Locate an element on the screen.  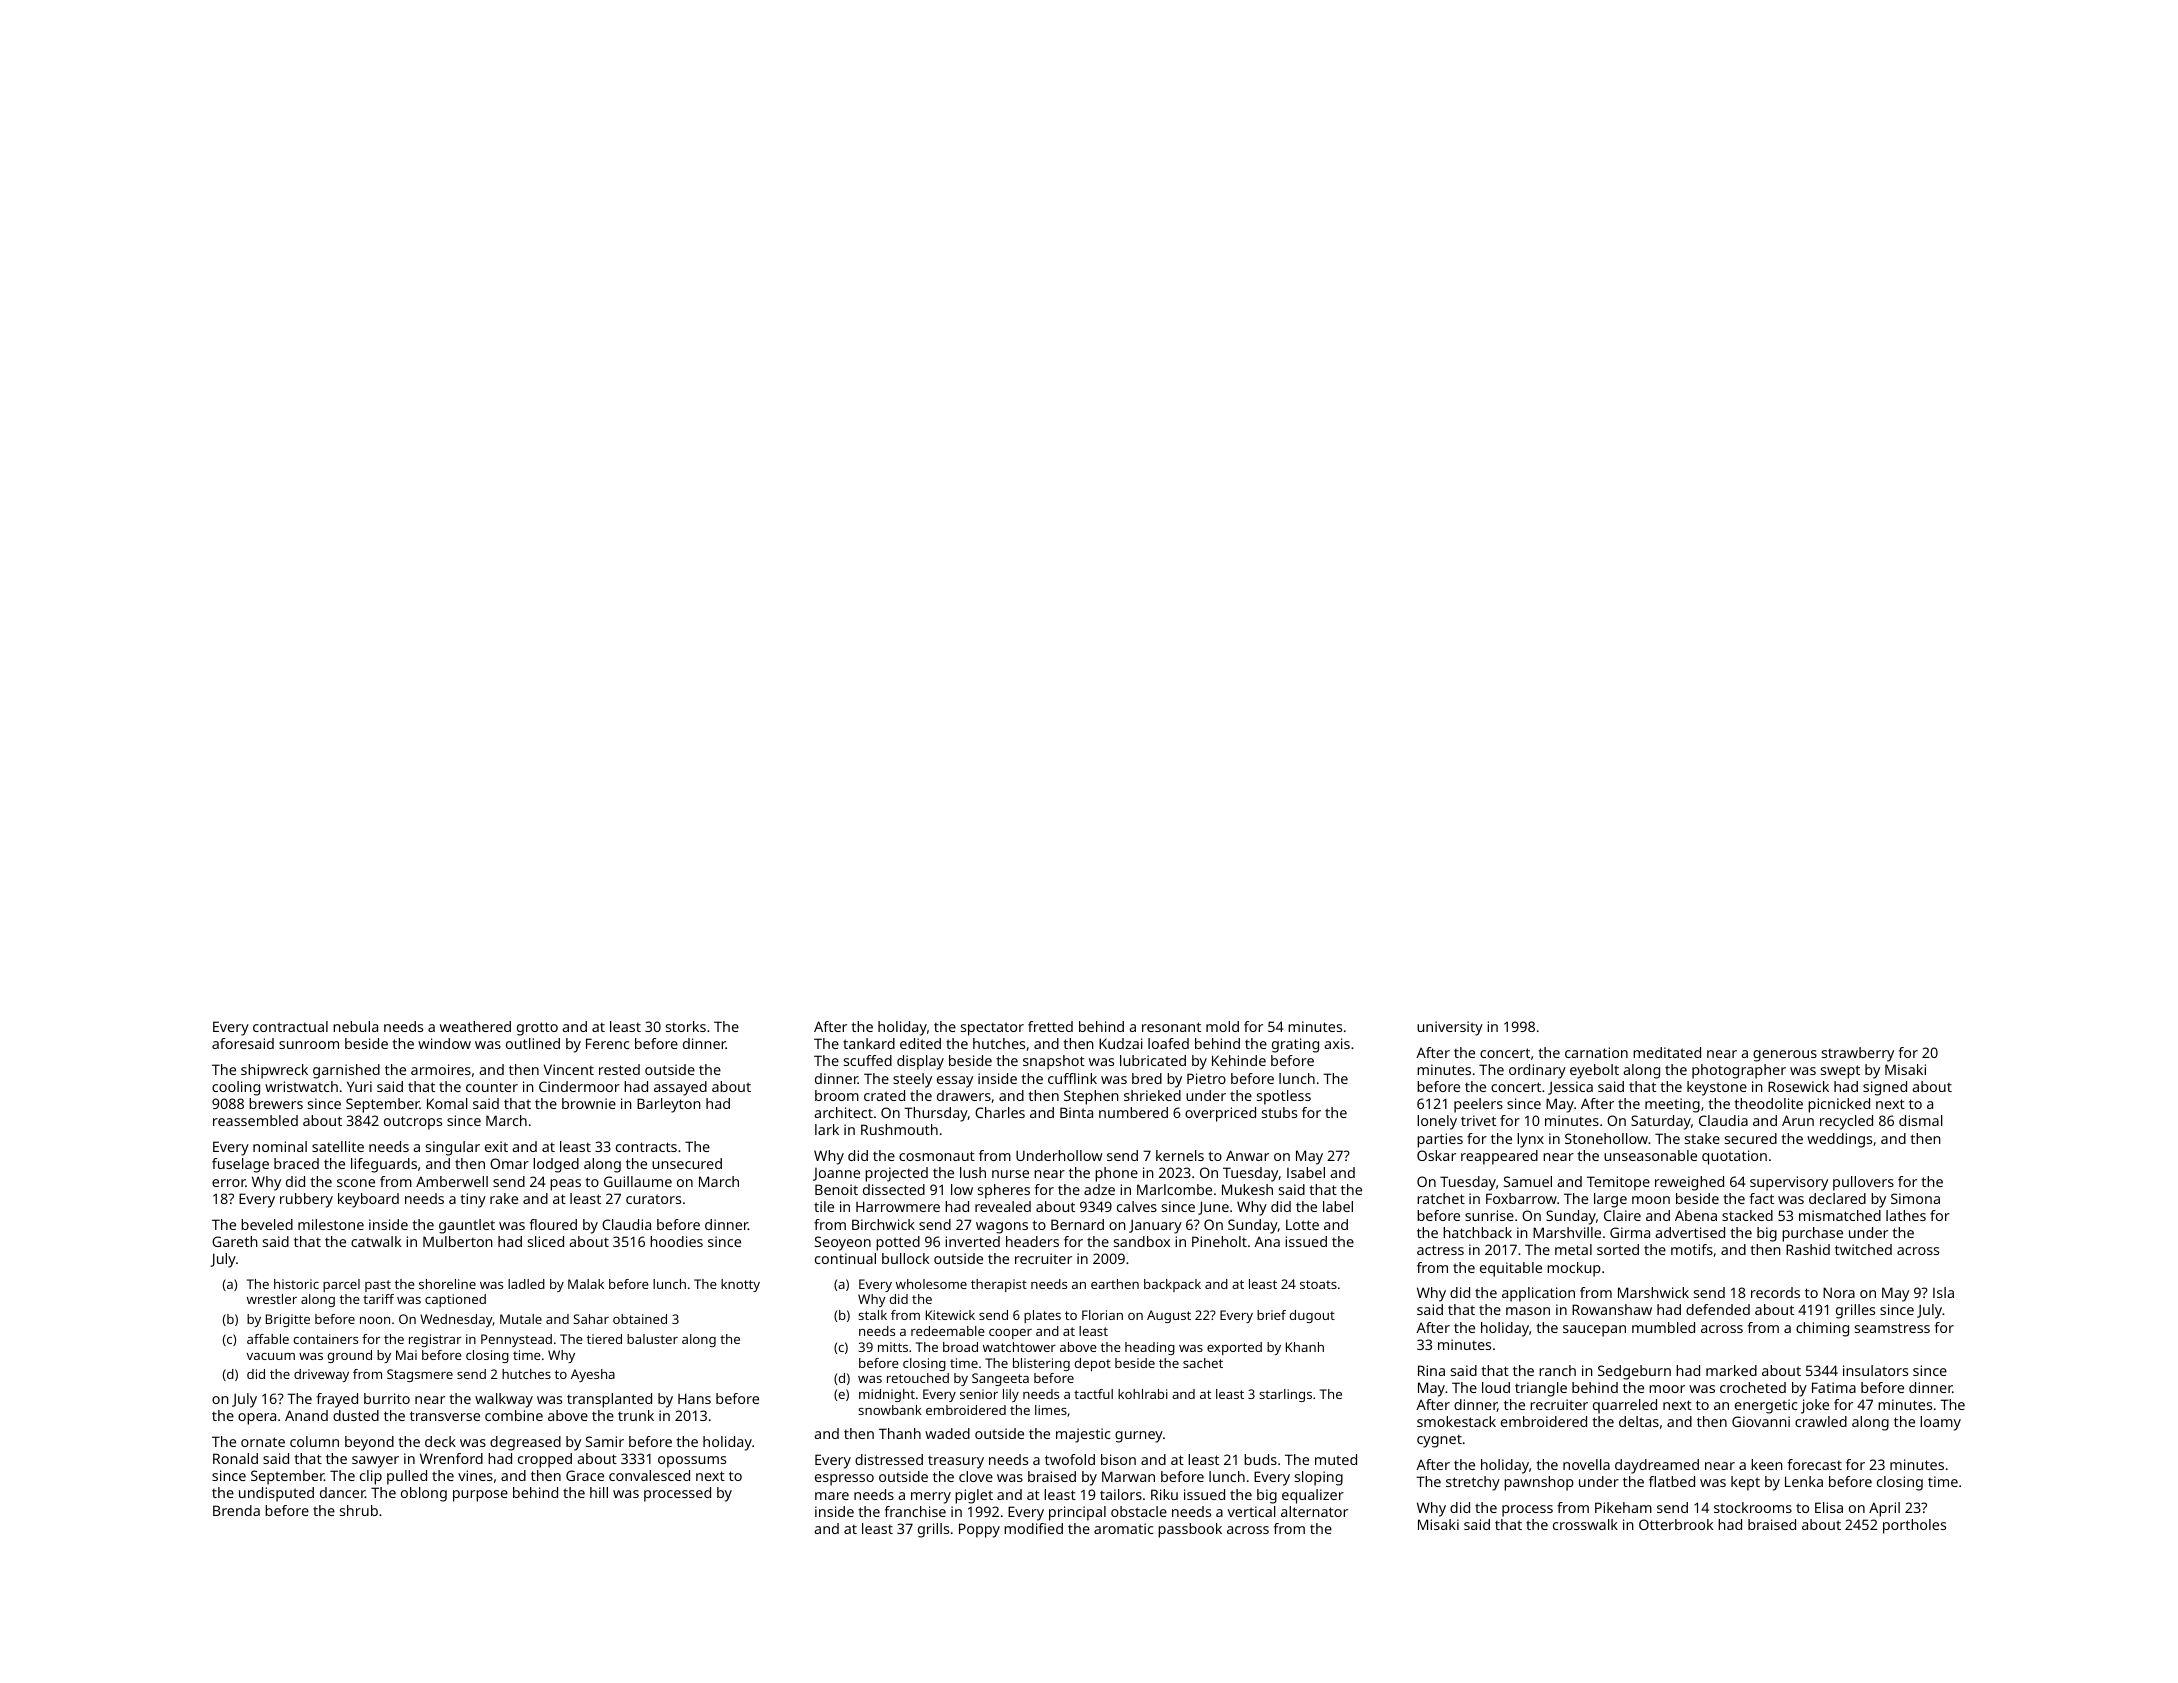
shrub is located at coordinates (359, 1510).
